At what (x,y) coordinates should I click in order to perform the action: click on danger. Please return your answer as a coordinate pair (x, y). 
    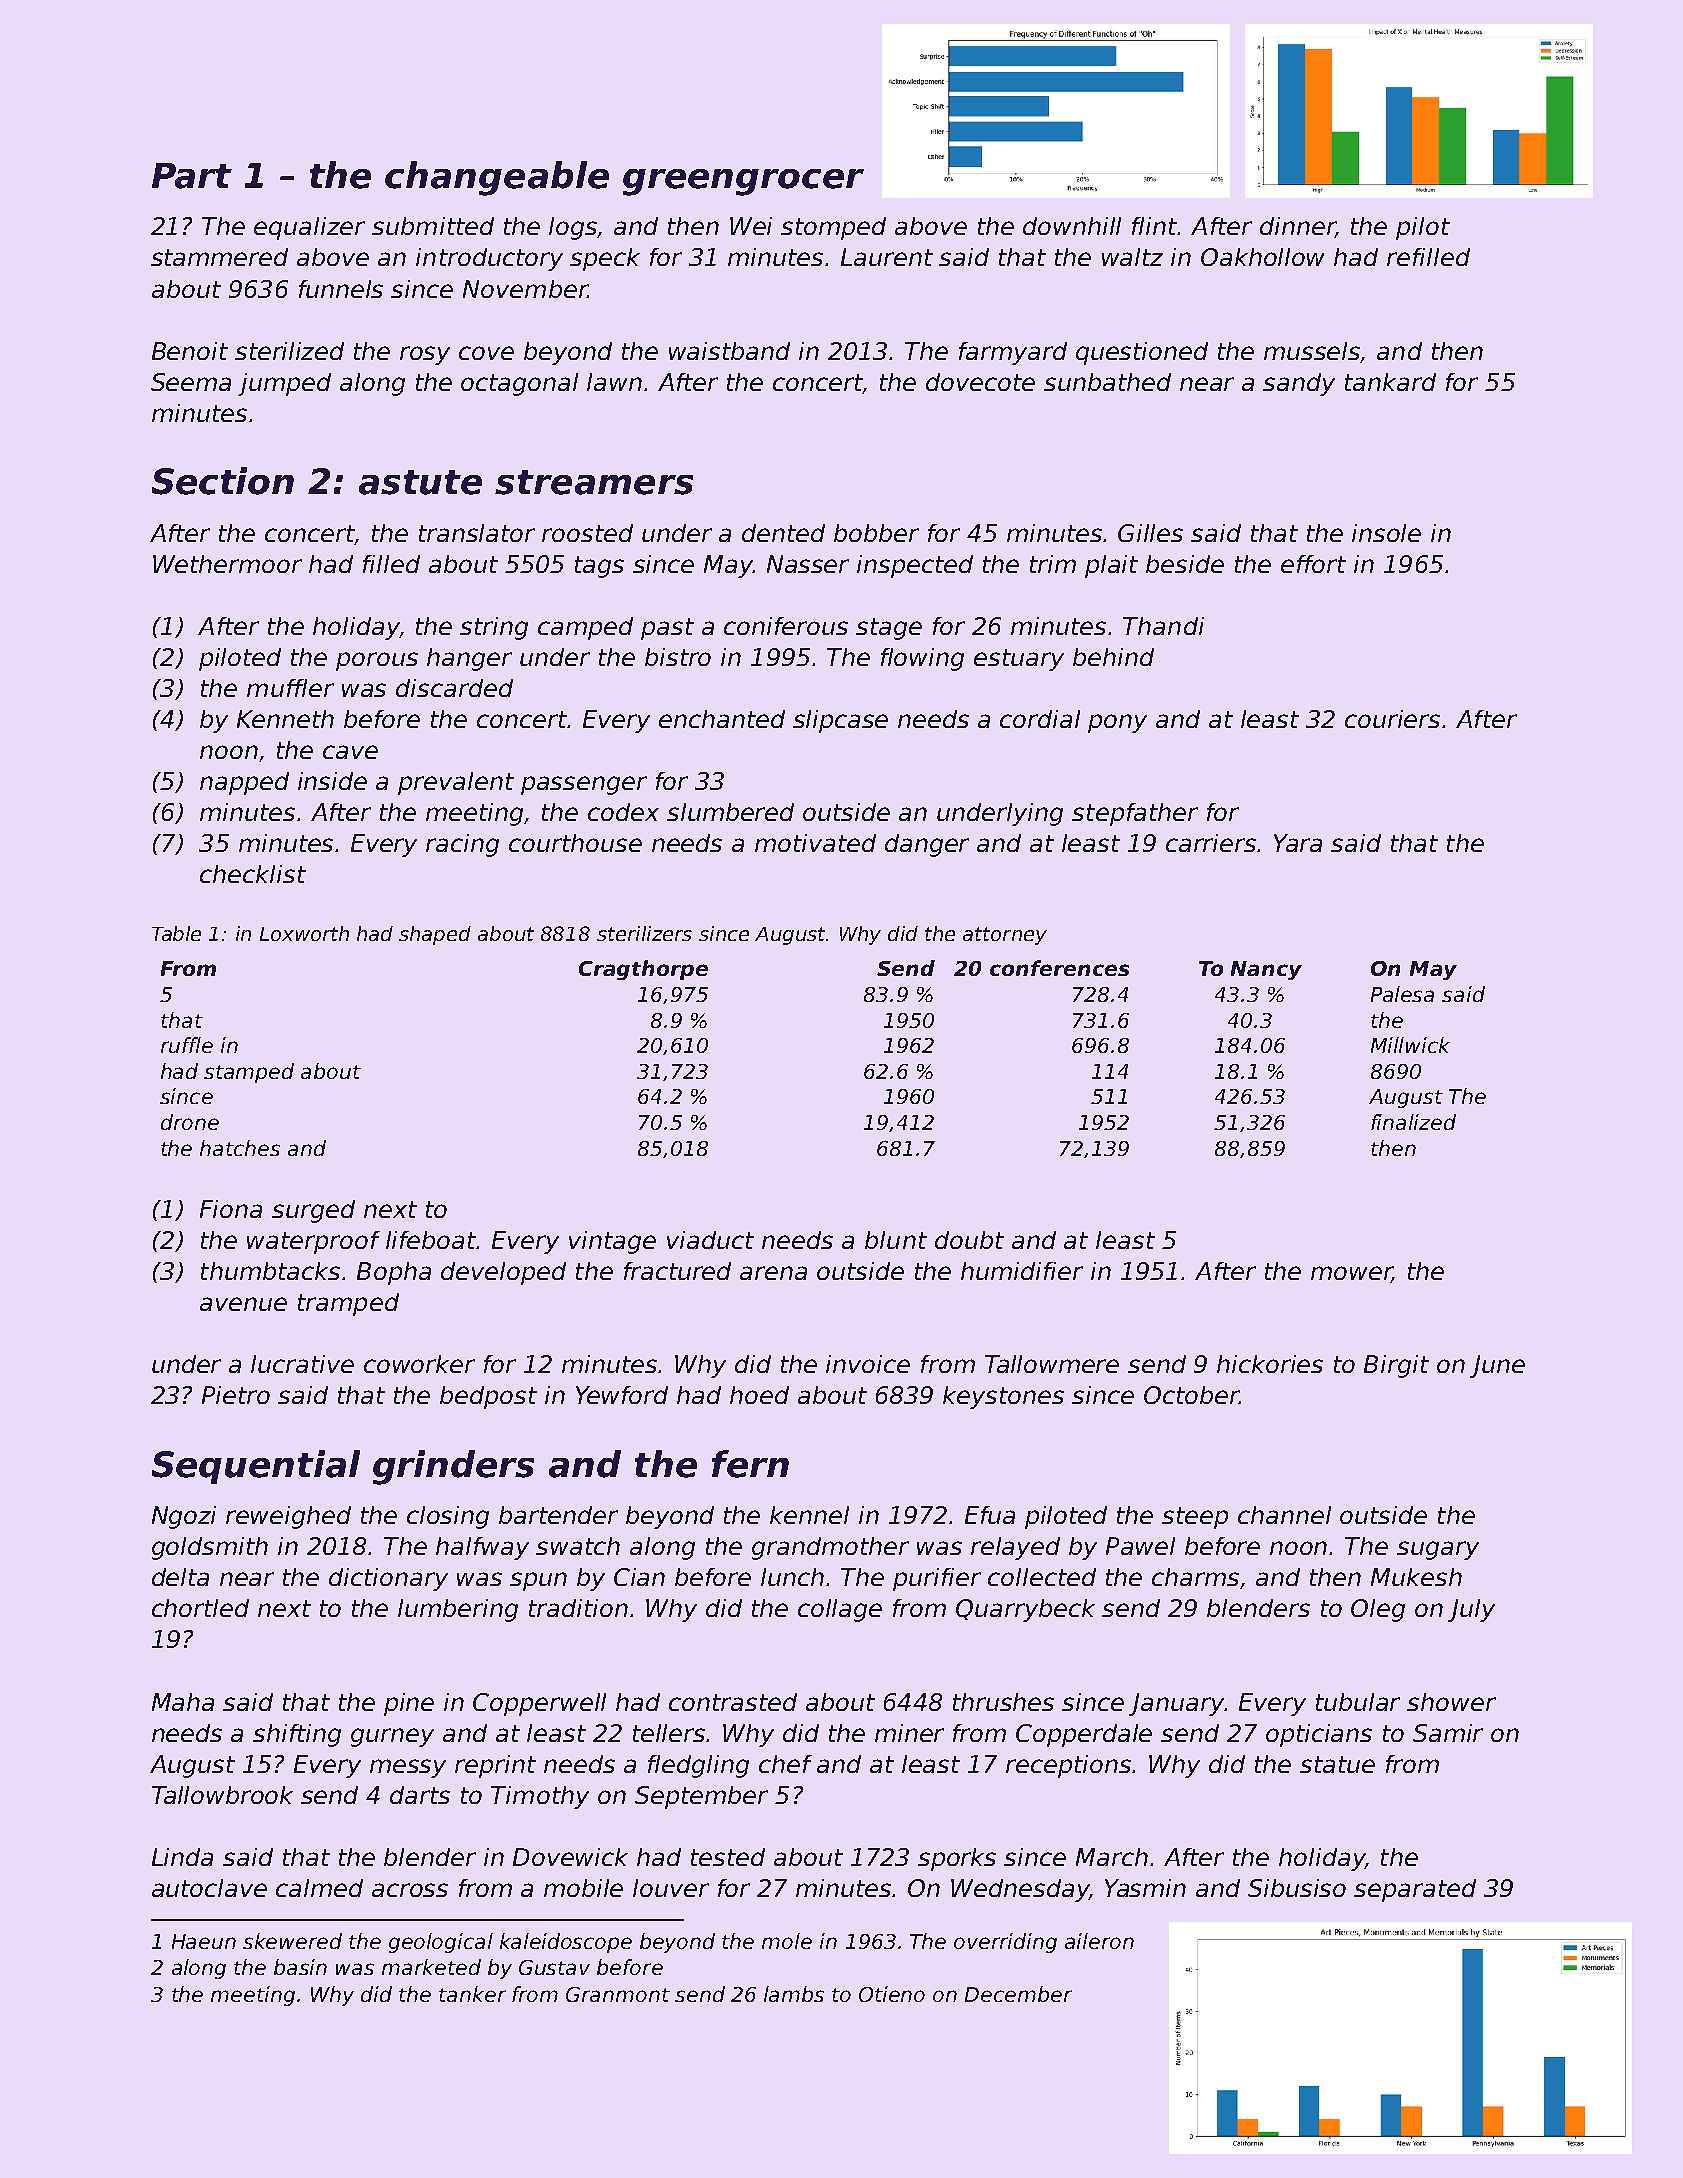
    Looking at the image, I should click on (927, 845).
